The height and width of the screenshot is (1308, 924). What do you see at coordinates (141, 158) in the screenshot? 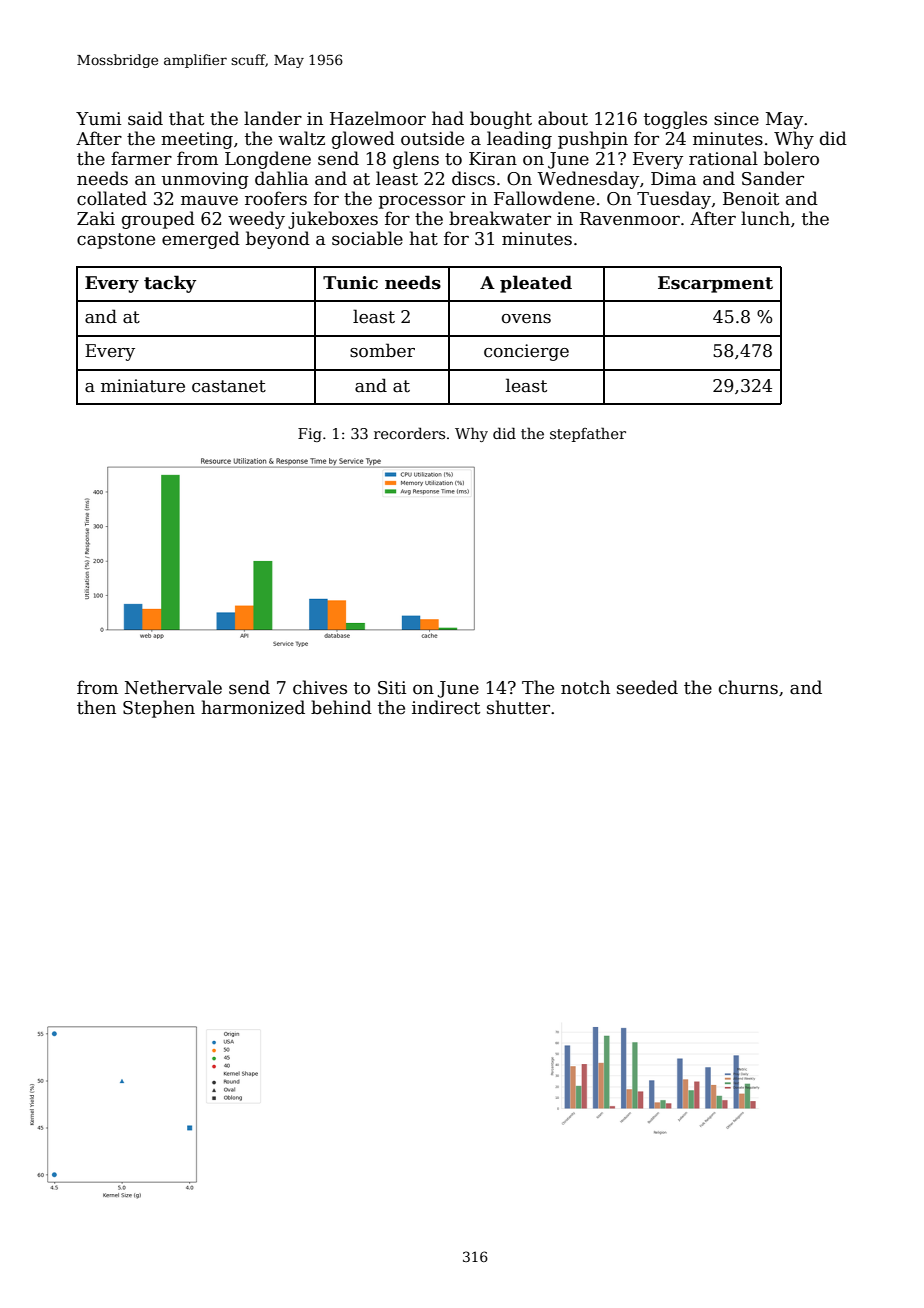
I see `farmer` at bounding box center [141, 158].
